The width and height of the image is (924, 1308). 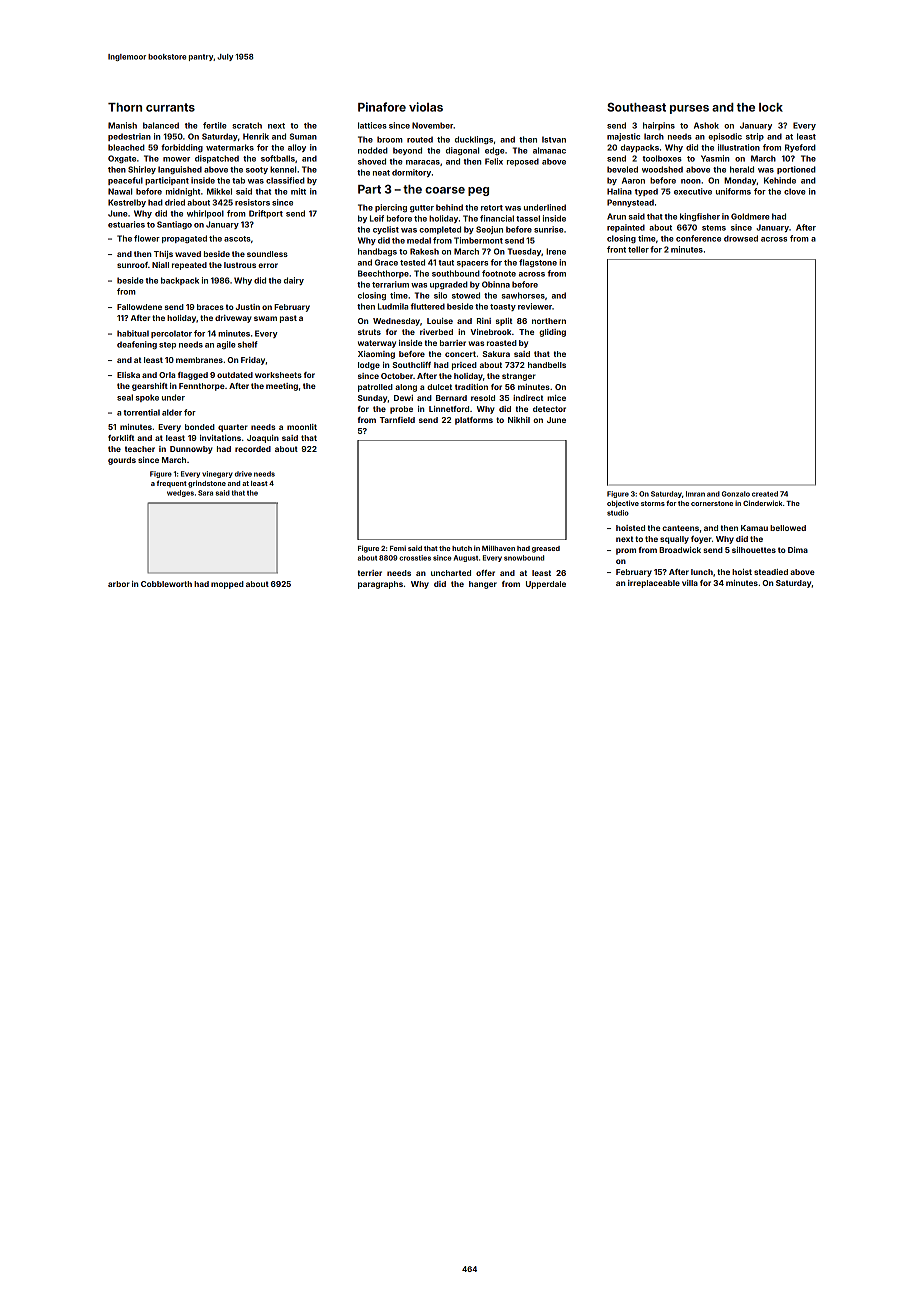 What do you see at coordinates (426, 107) in the image?
I see `violas` at bounding box center [426, 107].
